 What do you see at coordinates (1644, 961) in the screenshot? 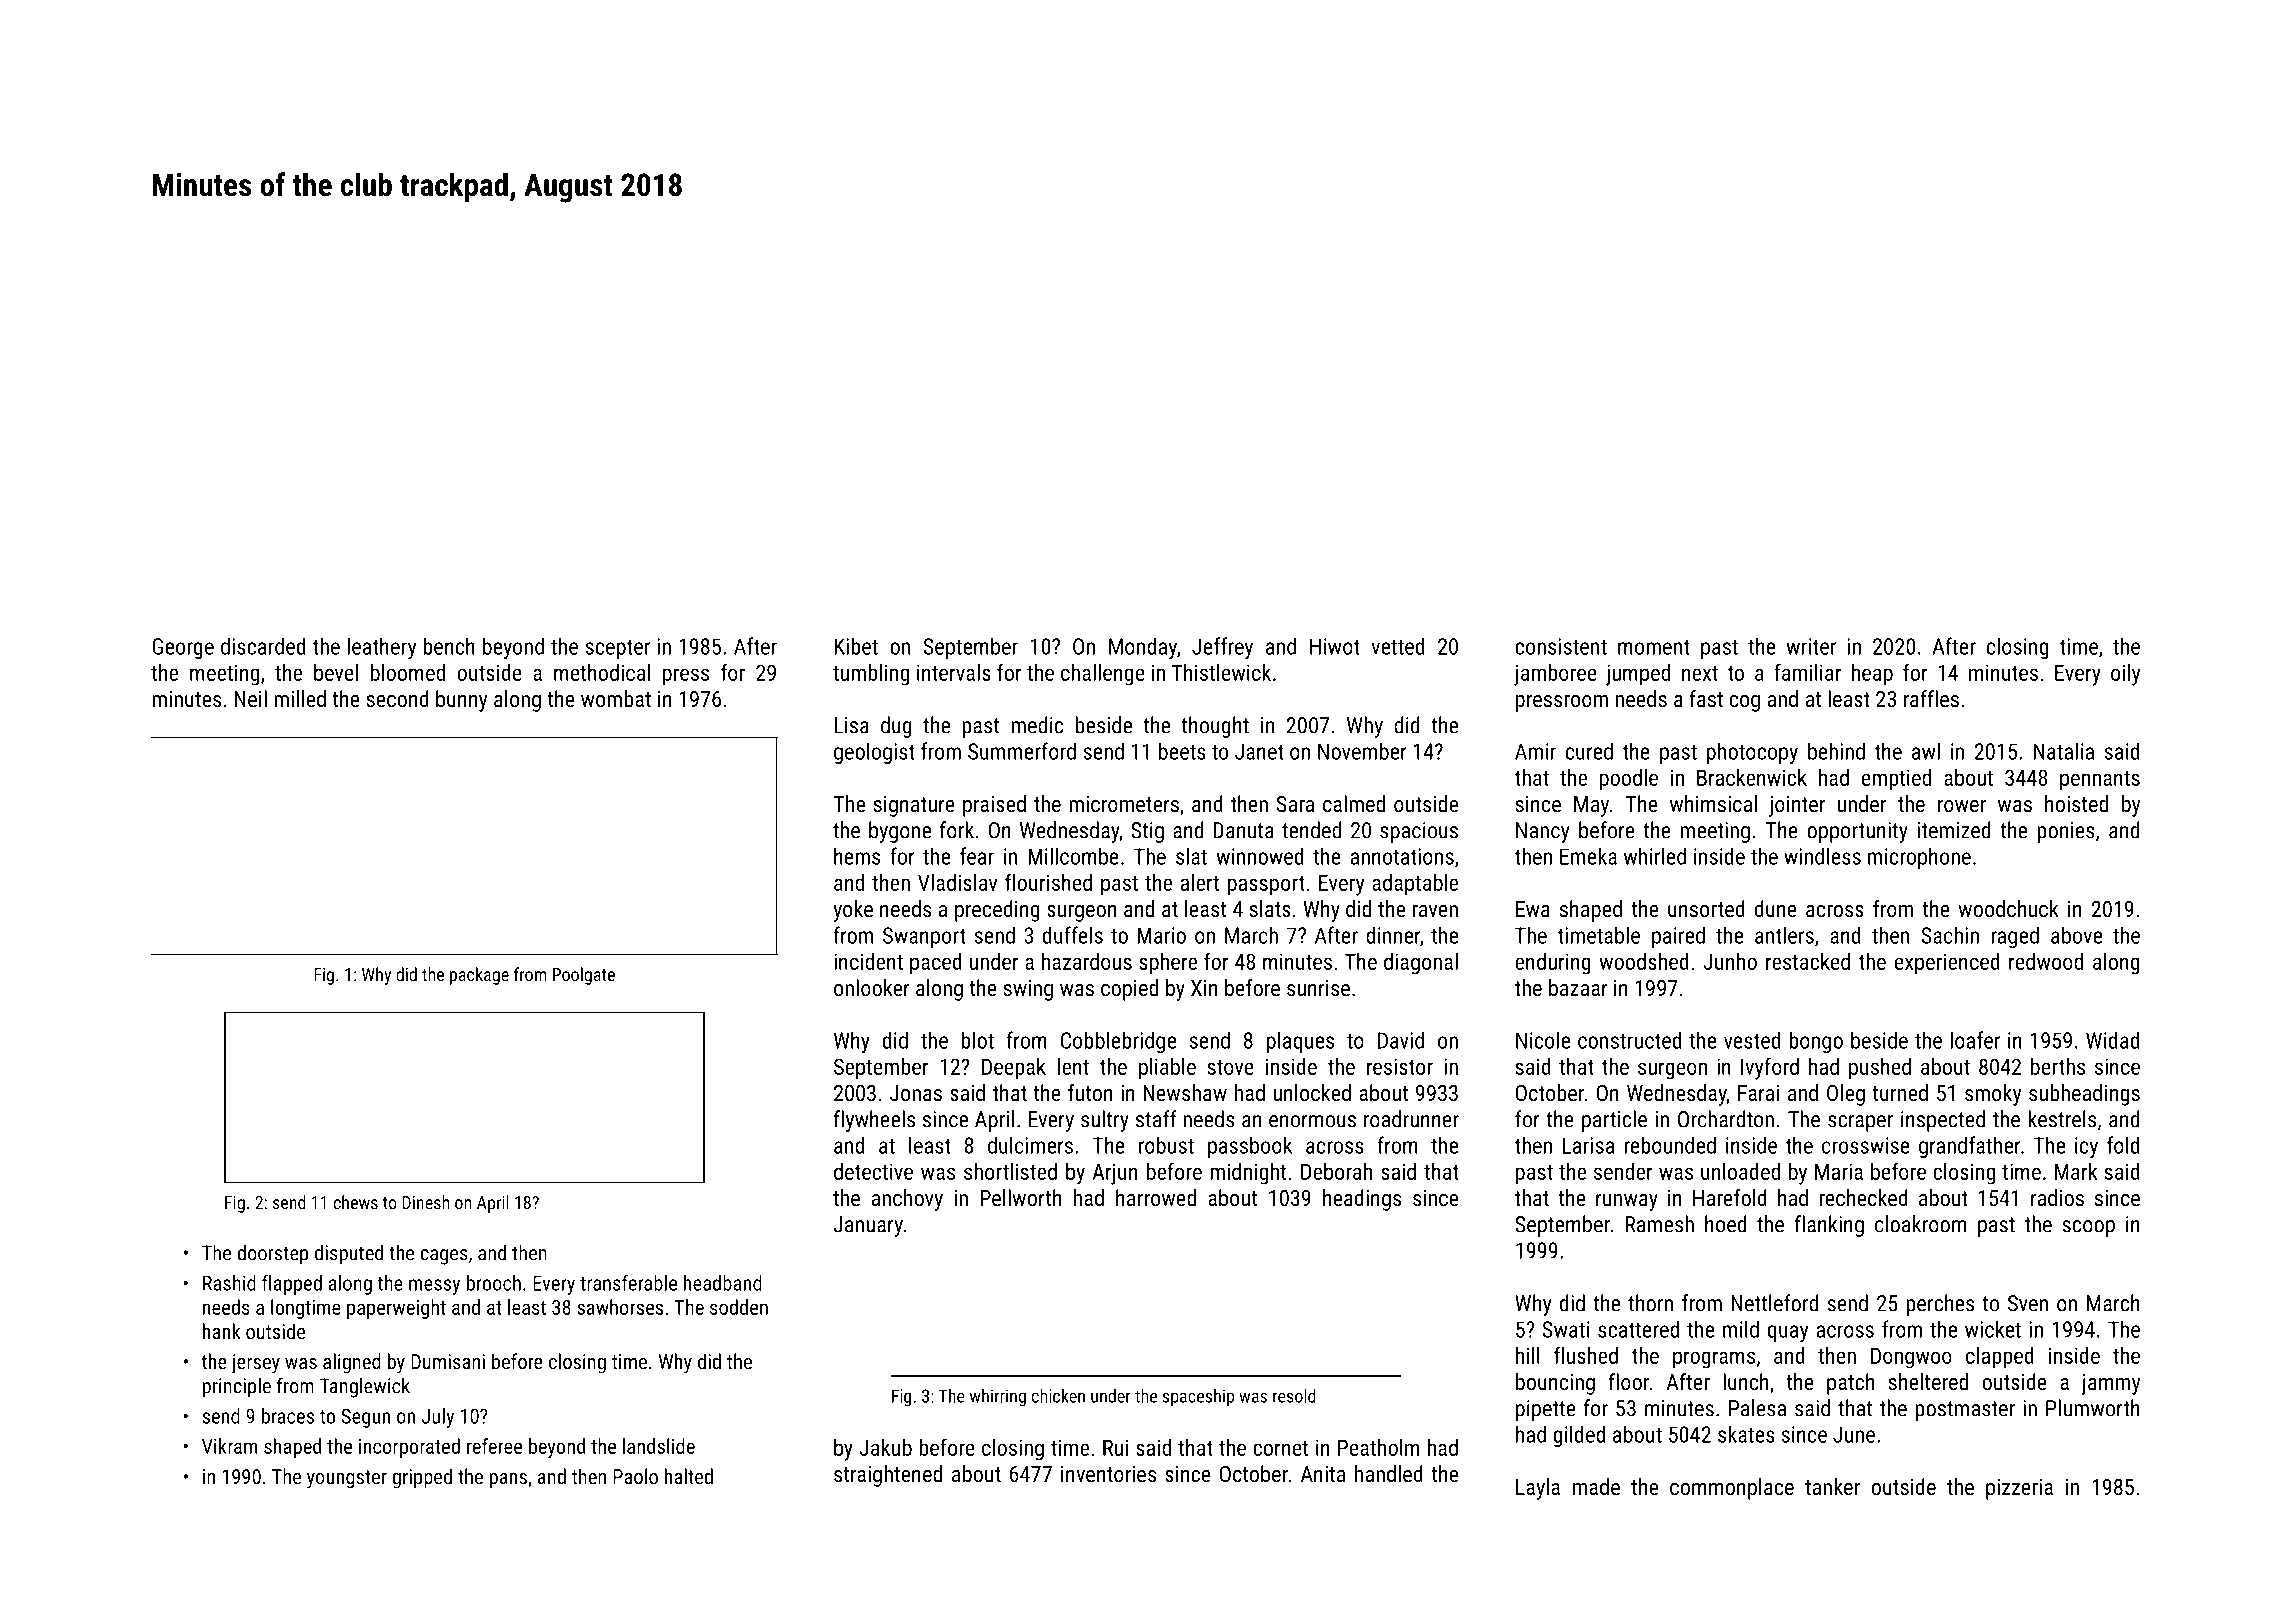
I see `woodshed` at bounding box center [1644, 961].
